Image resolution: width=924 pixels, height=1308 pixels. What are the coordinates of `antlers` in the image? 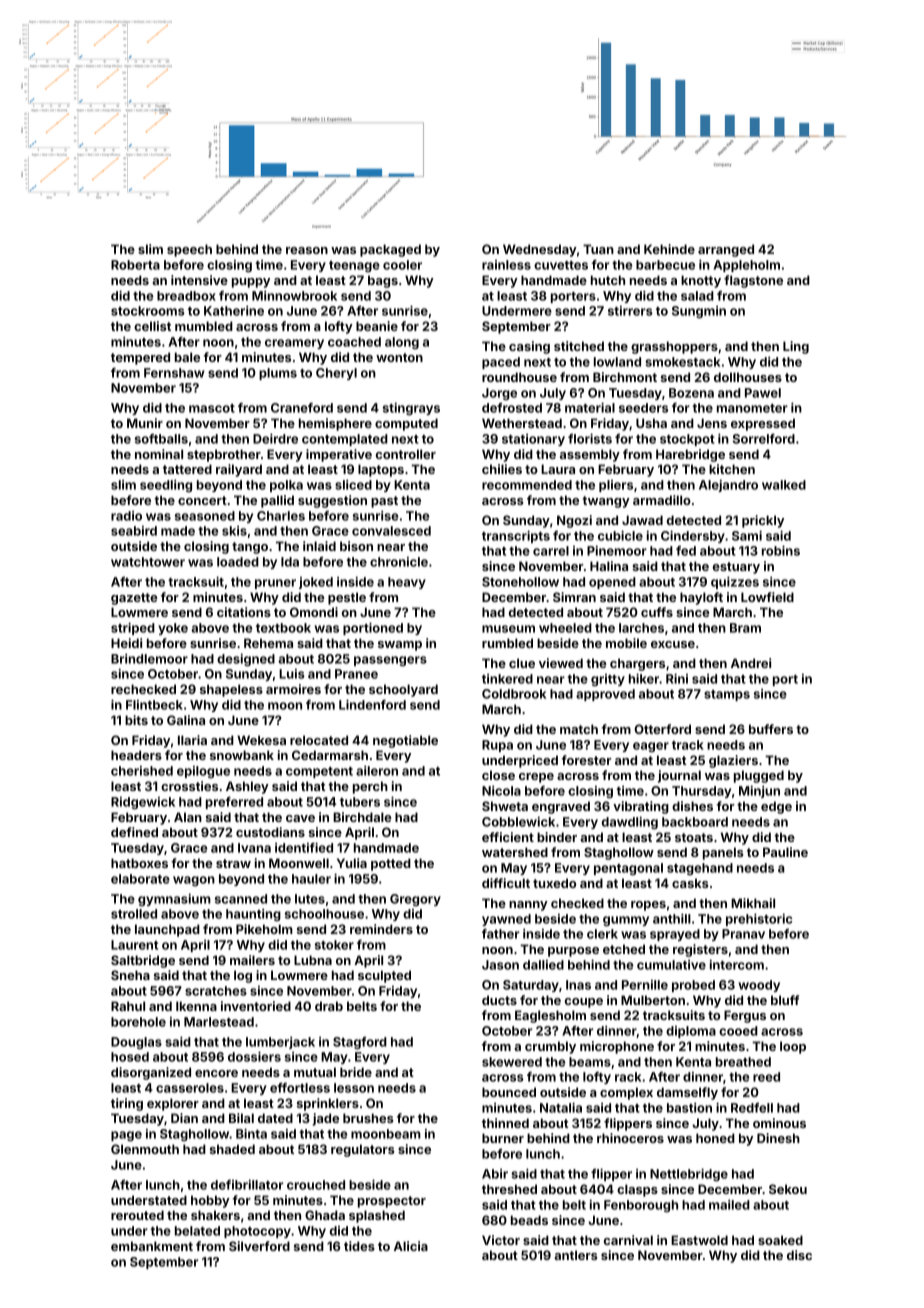 It's located at (576, 1255).
